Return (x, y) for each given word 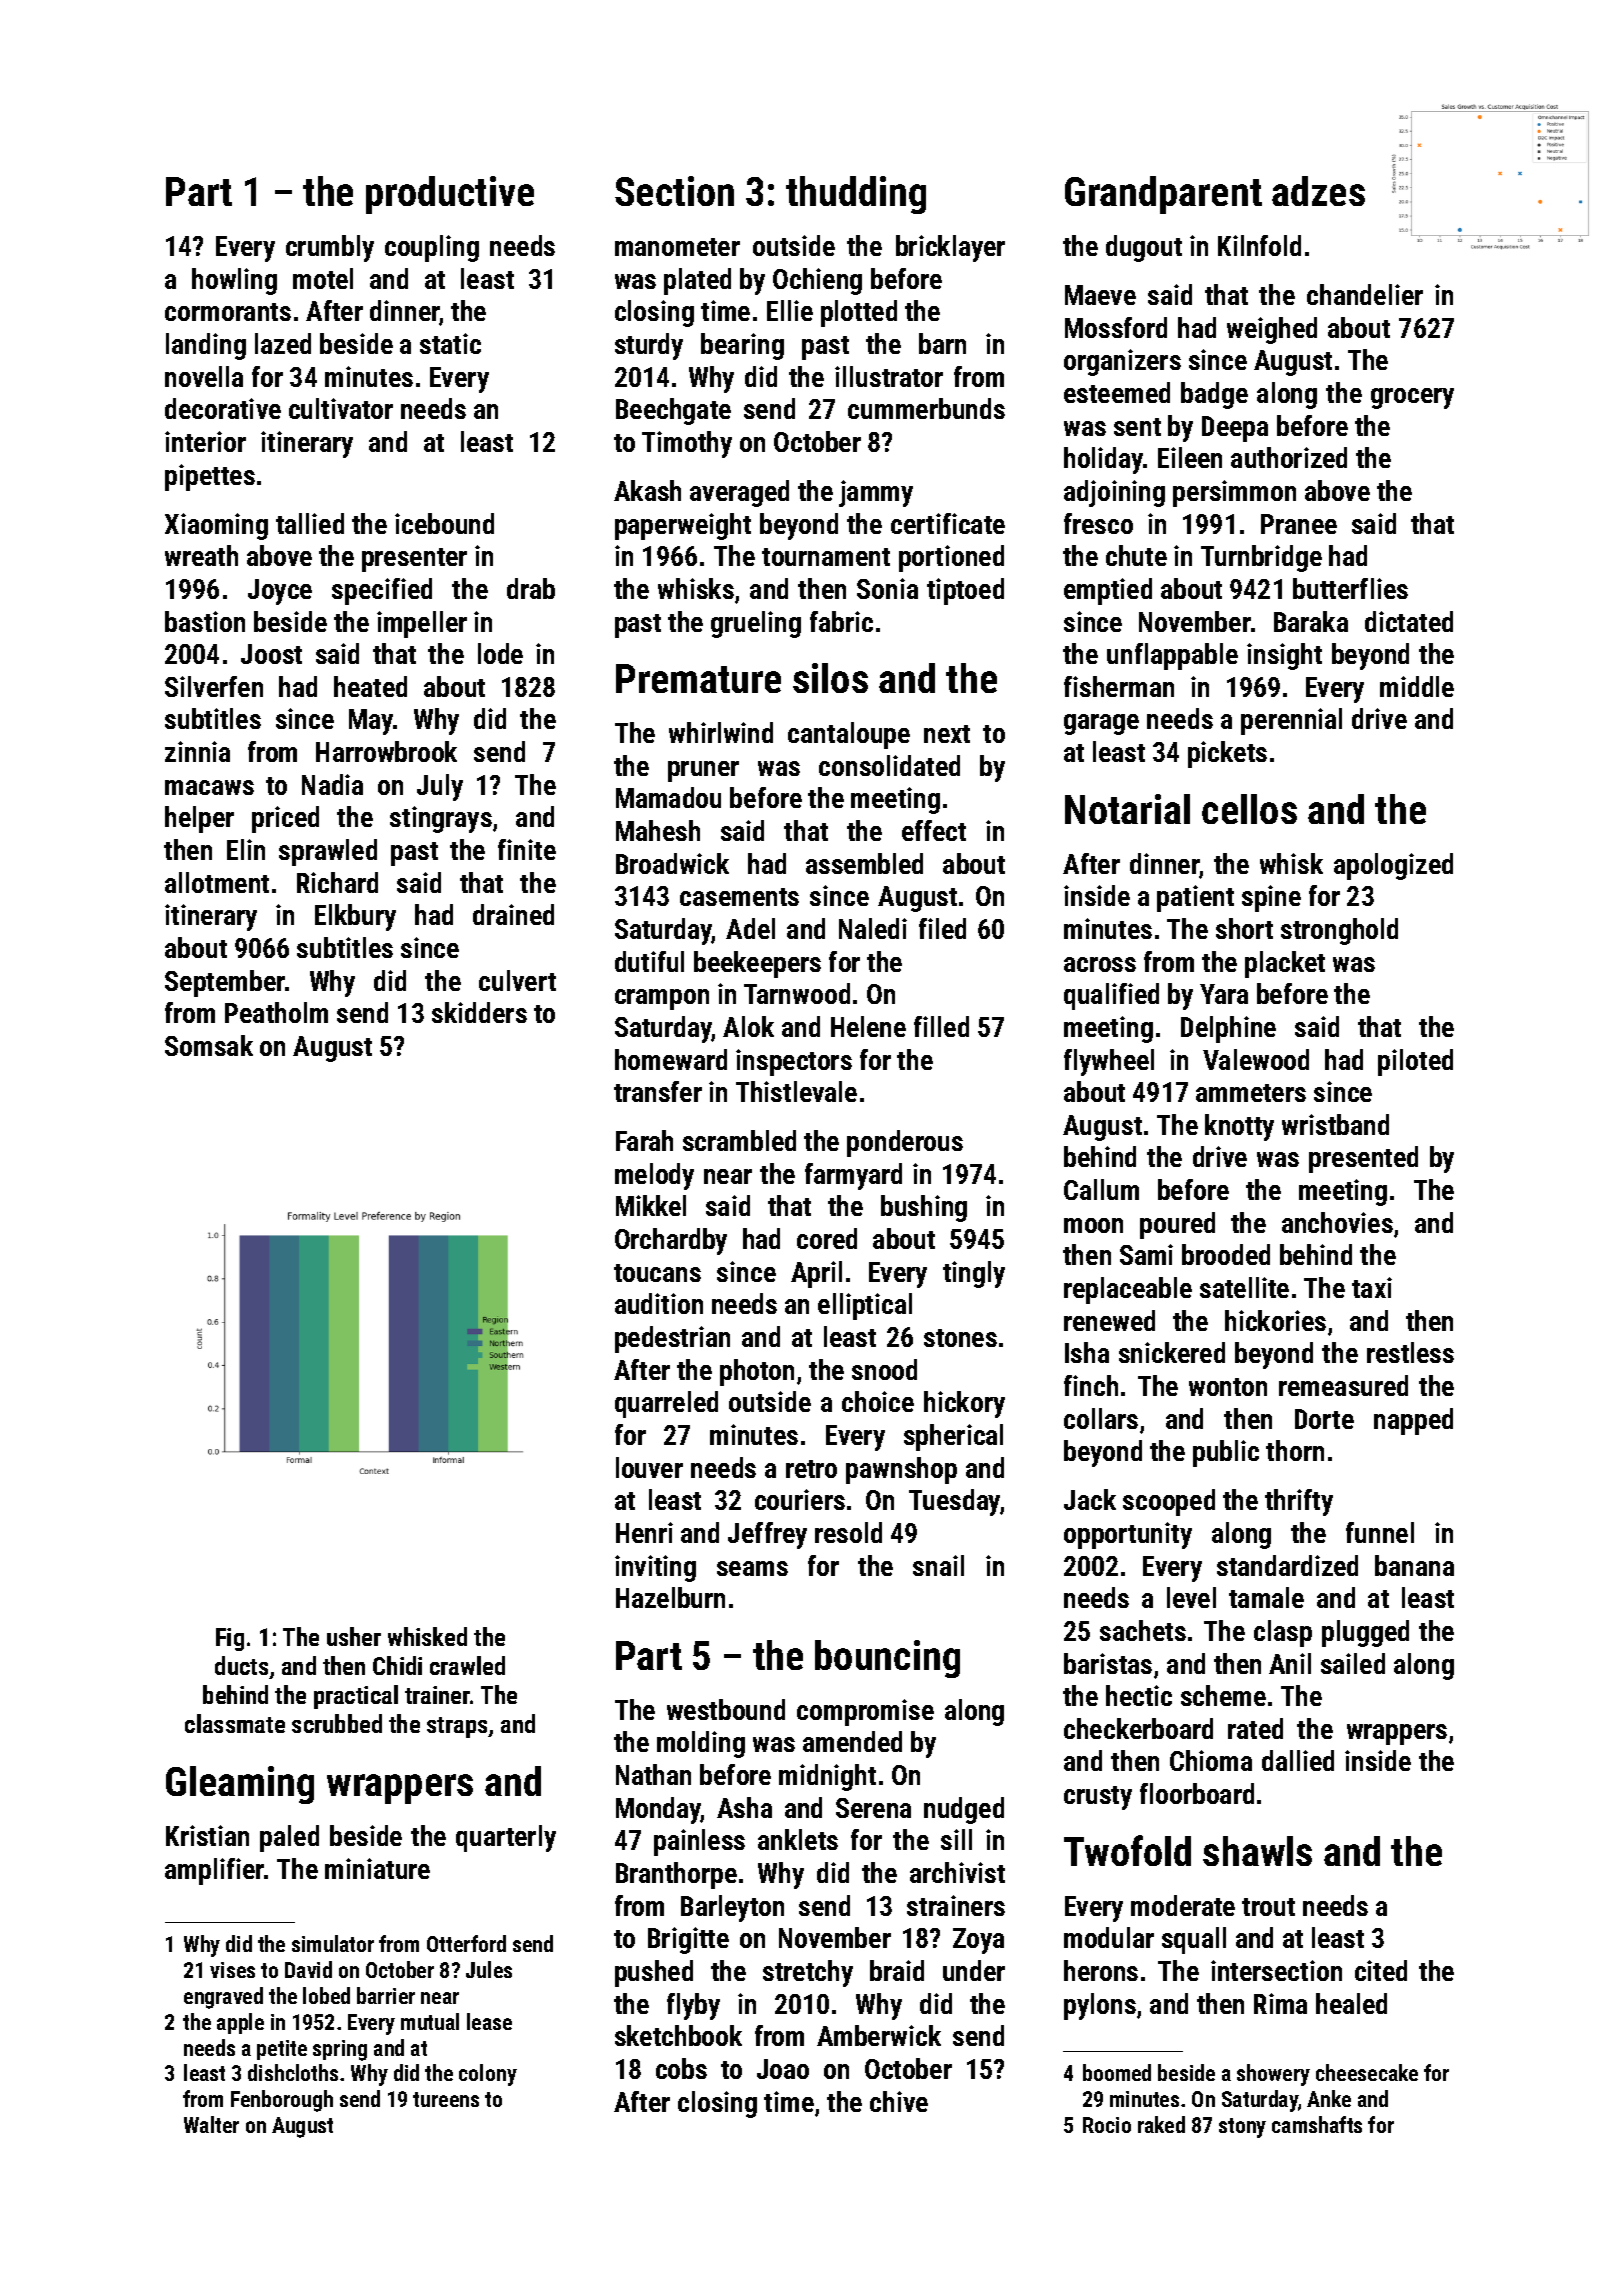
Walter (211, 2124)
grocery (1412, 398)
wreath (201, 555)
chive (899, 2101)
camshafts (1317, 2124)
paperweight (683, 526)
